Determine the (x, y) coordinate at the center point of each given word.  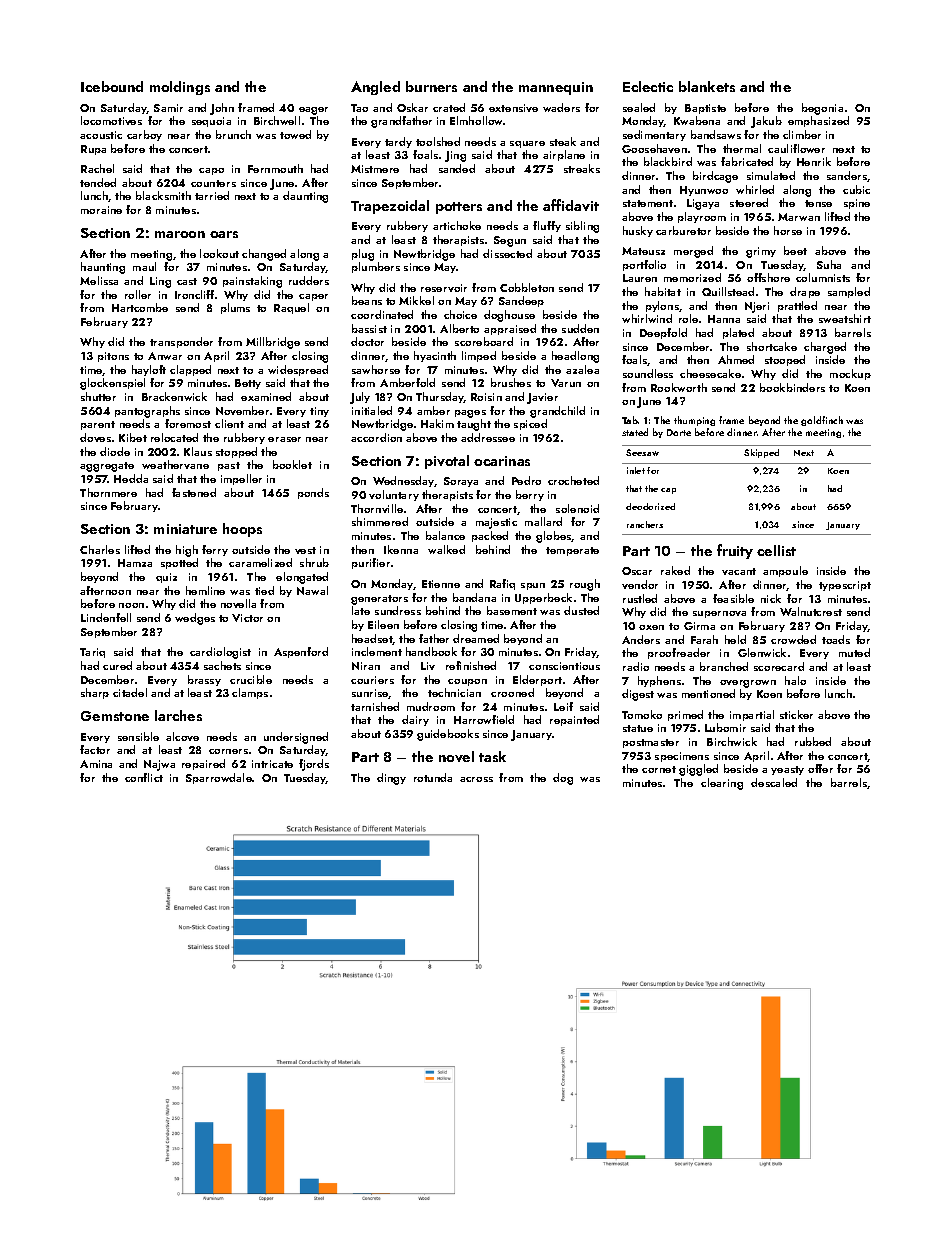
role (688, 318)
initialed (372, 410)
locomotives (111, 120)
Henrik (814, 161)
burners (431, 86)
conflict (144, 777)
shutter (98, 396)
